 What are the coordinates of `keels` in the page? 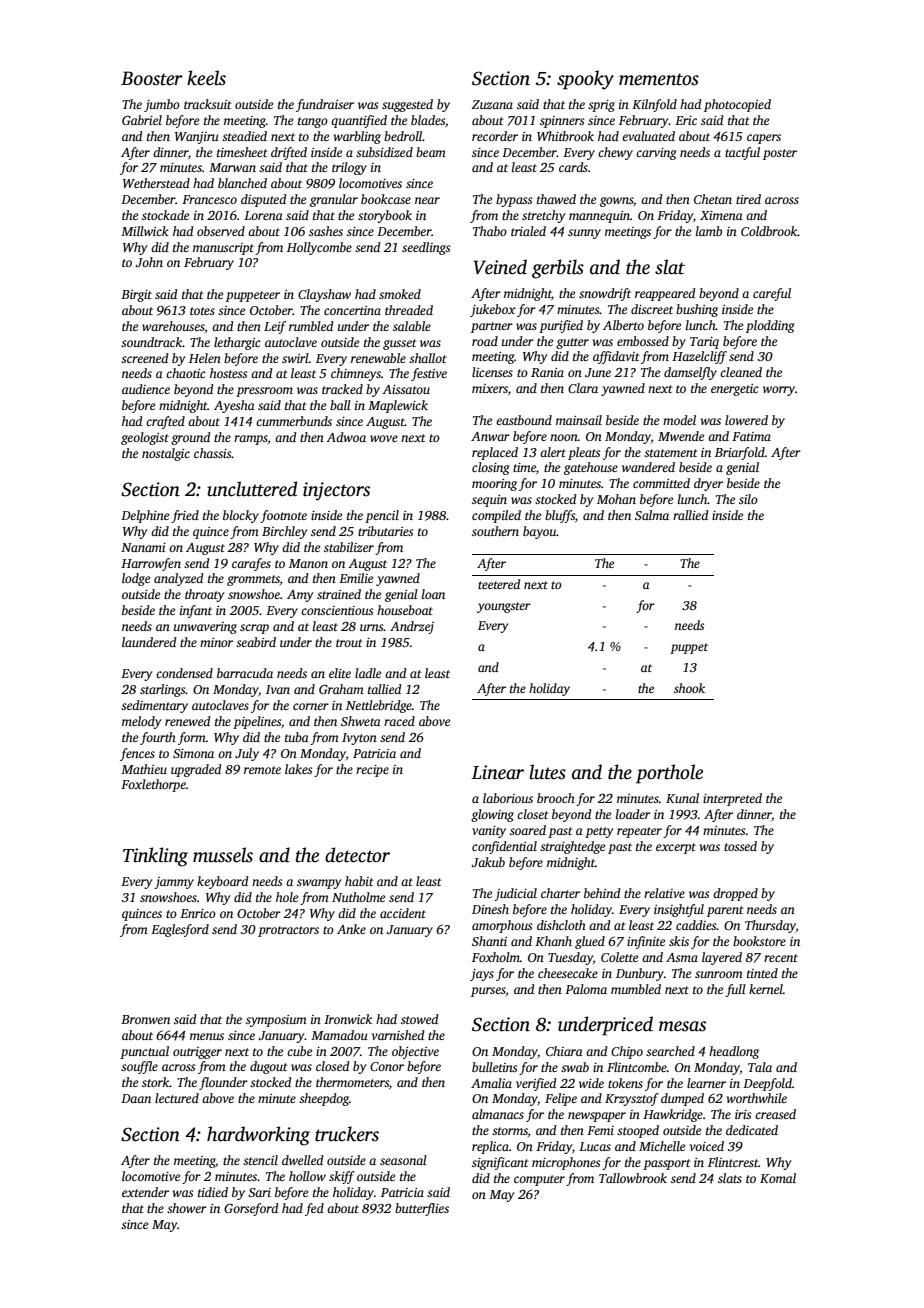 It's located at (206, 78).
